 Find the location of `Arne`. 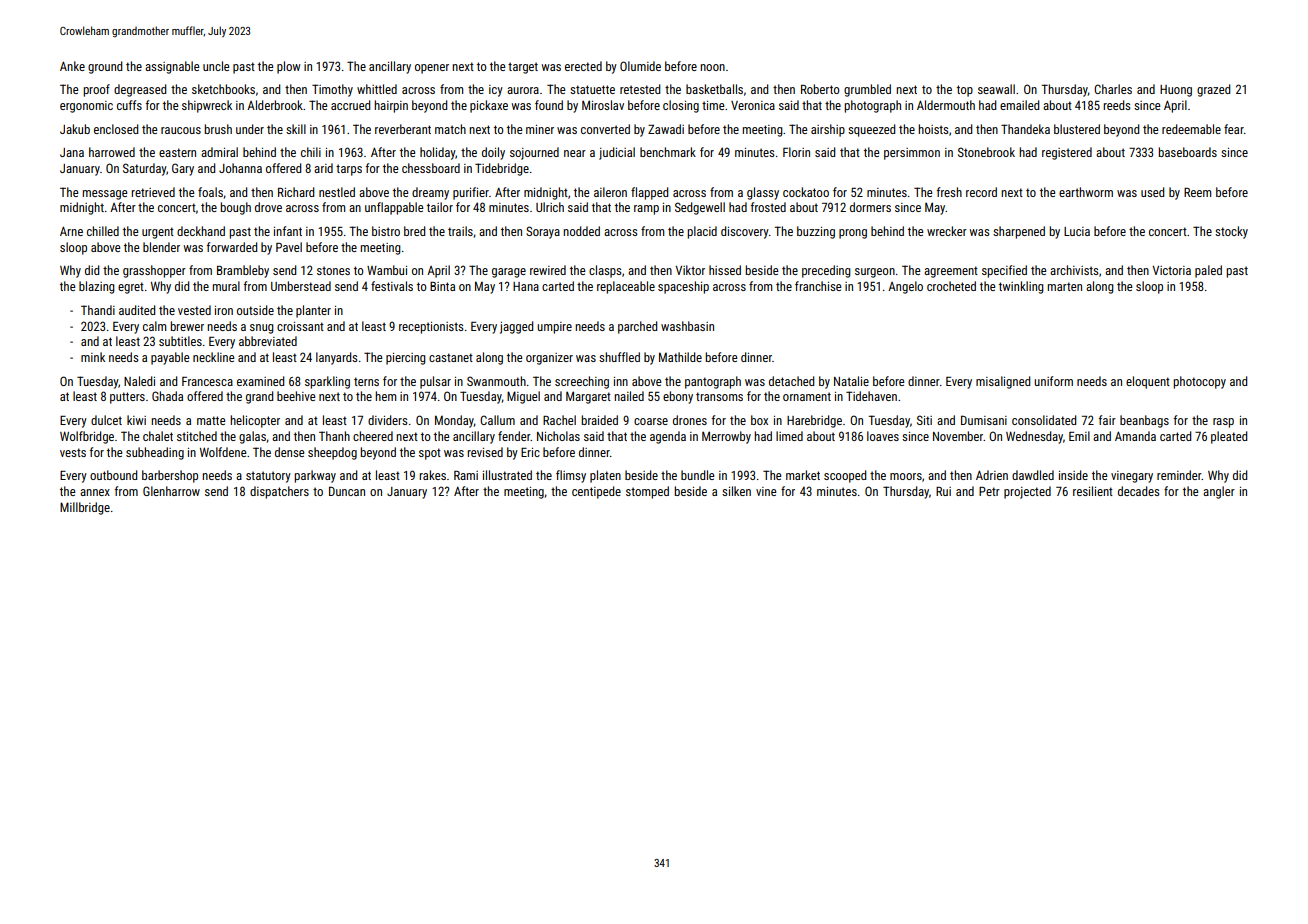

Arne is located at coordinates (71, 231).
